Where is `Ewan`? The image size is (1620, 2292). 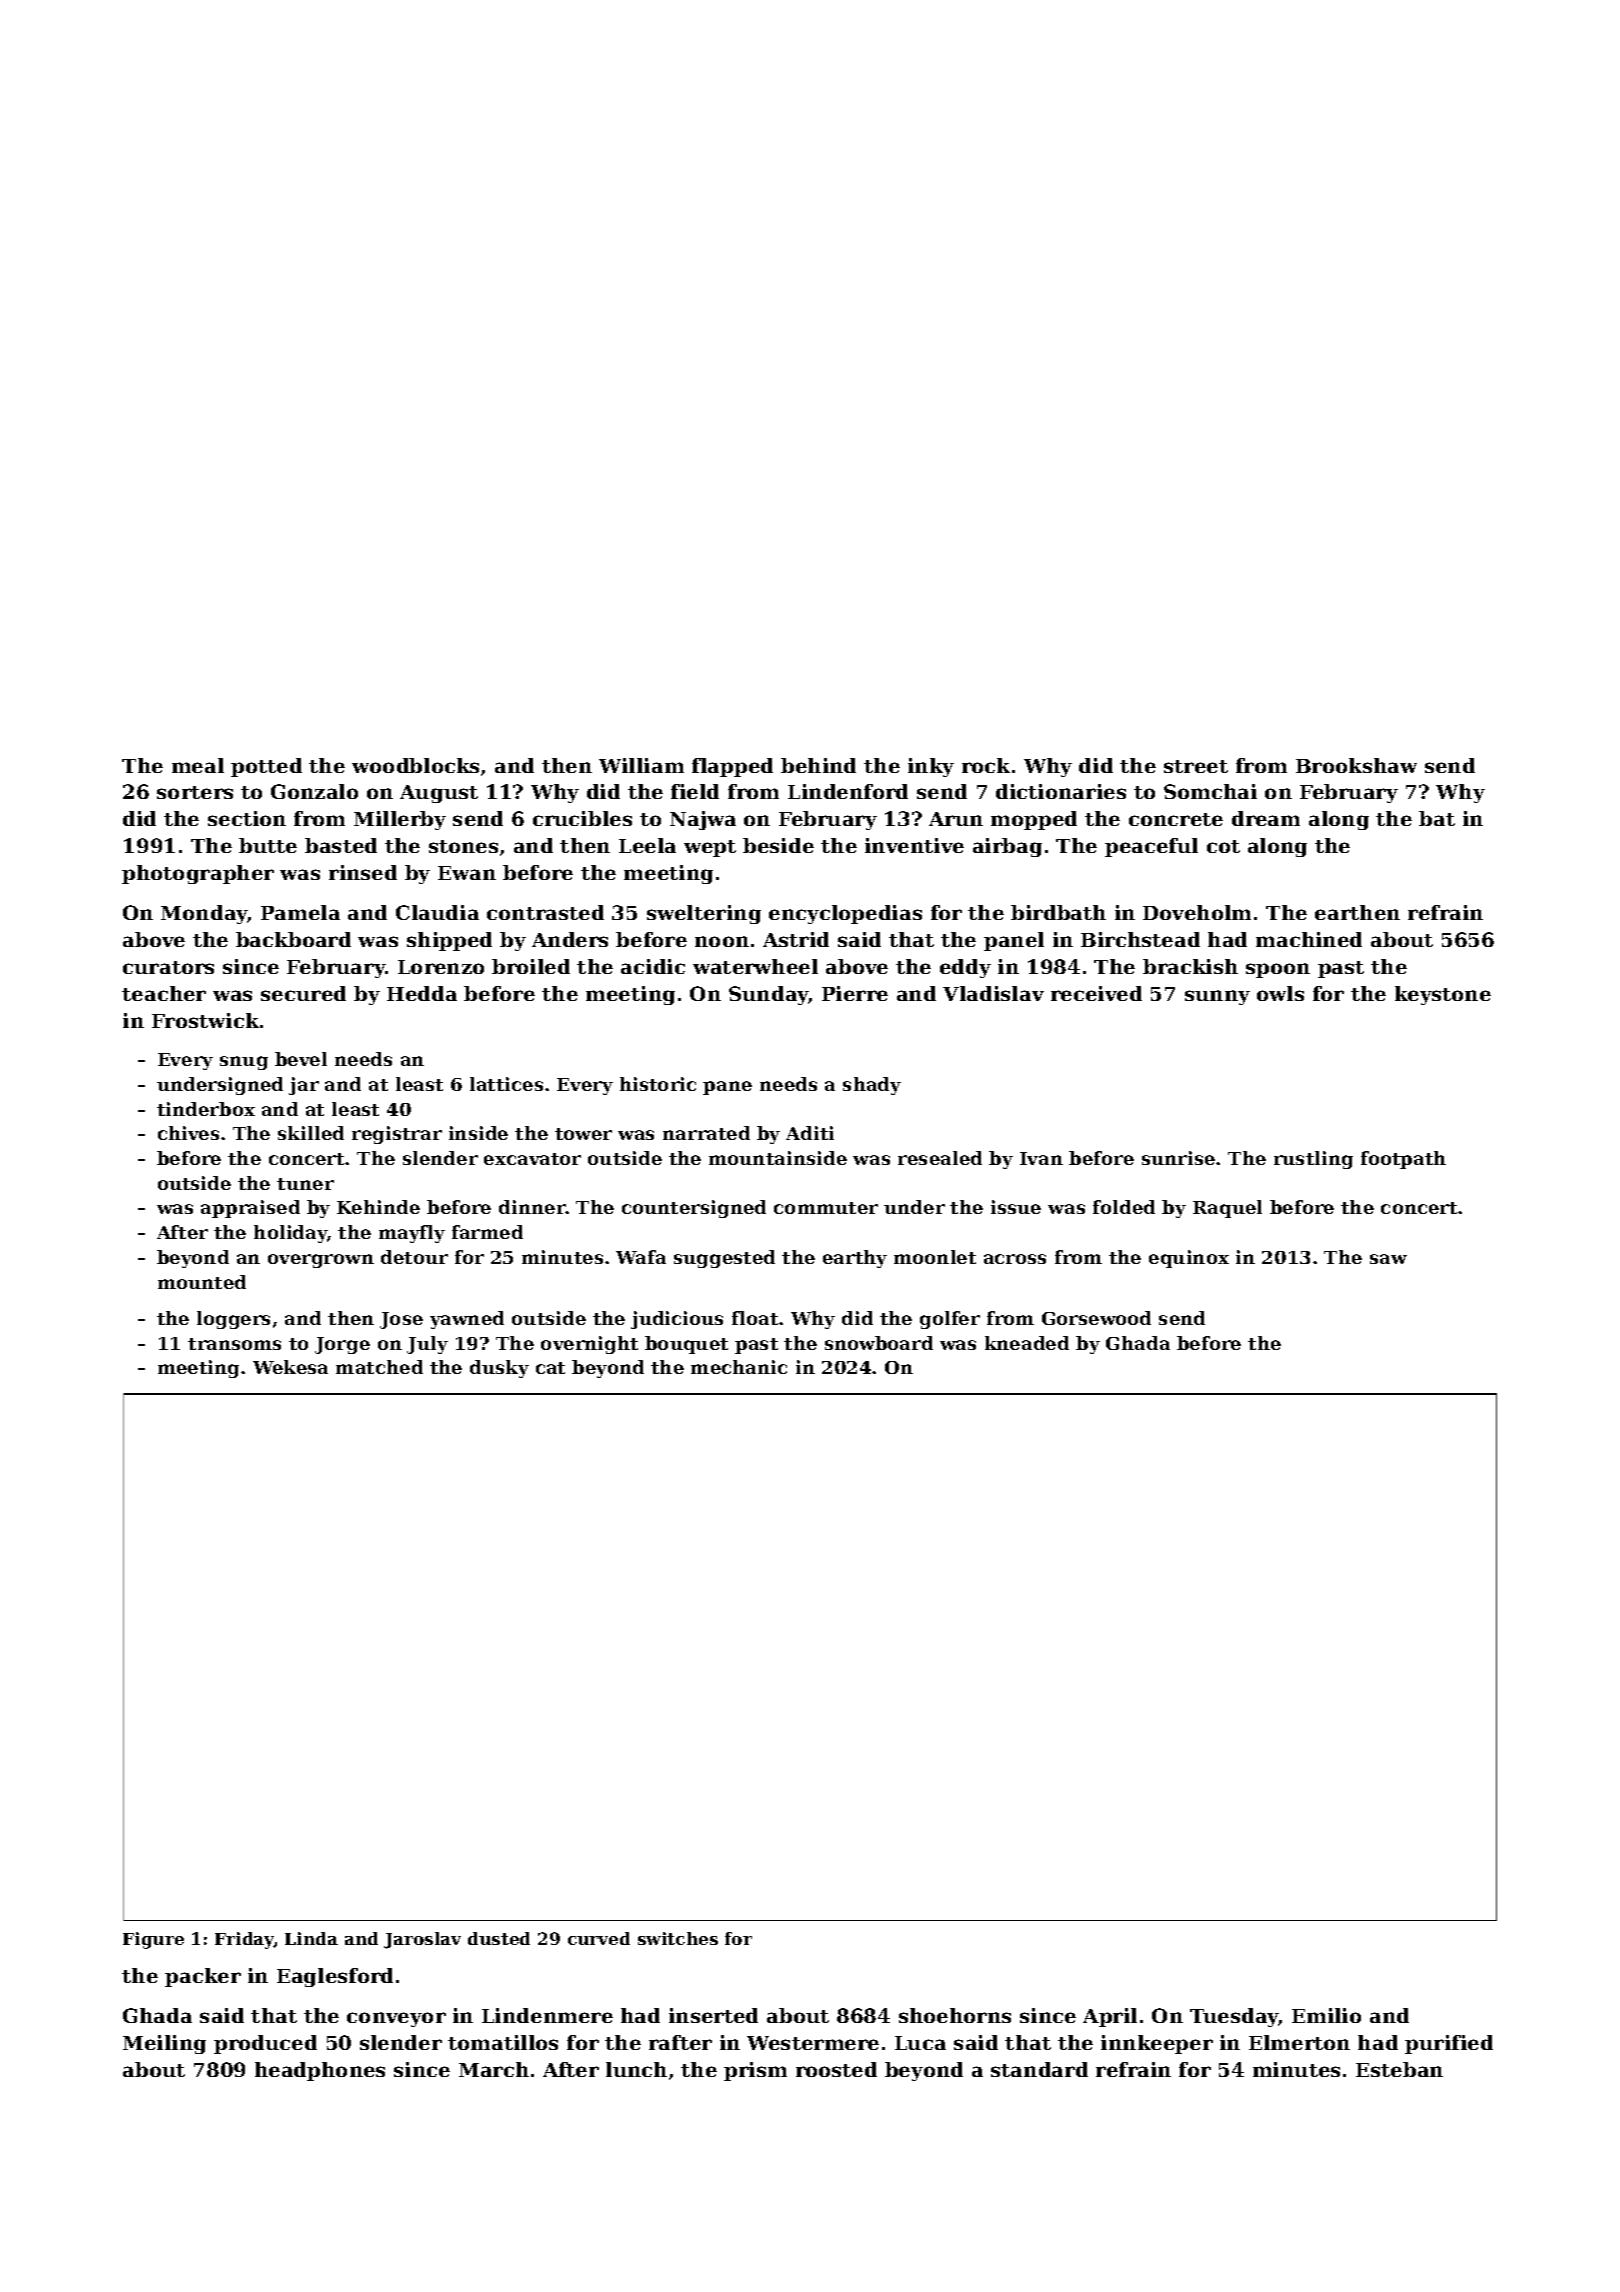 Ewan is located at coordinates (467, 873).
